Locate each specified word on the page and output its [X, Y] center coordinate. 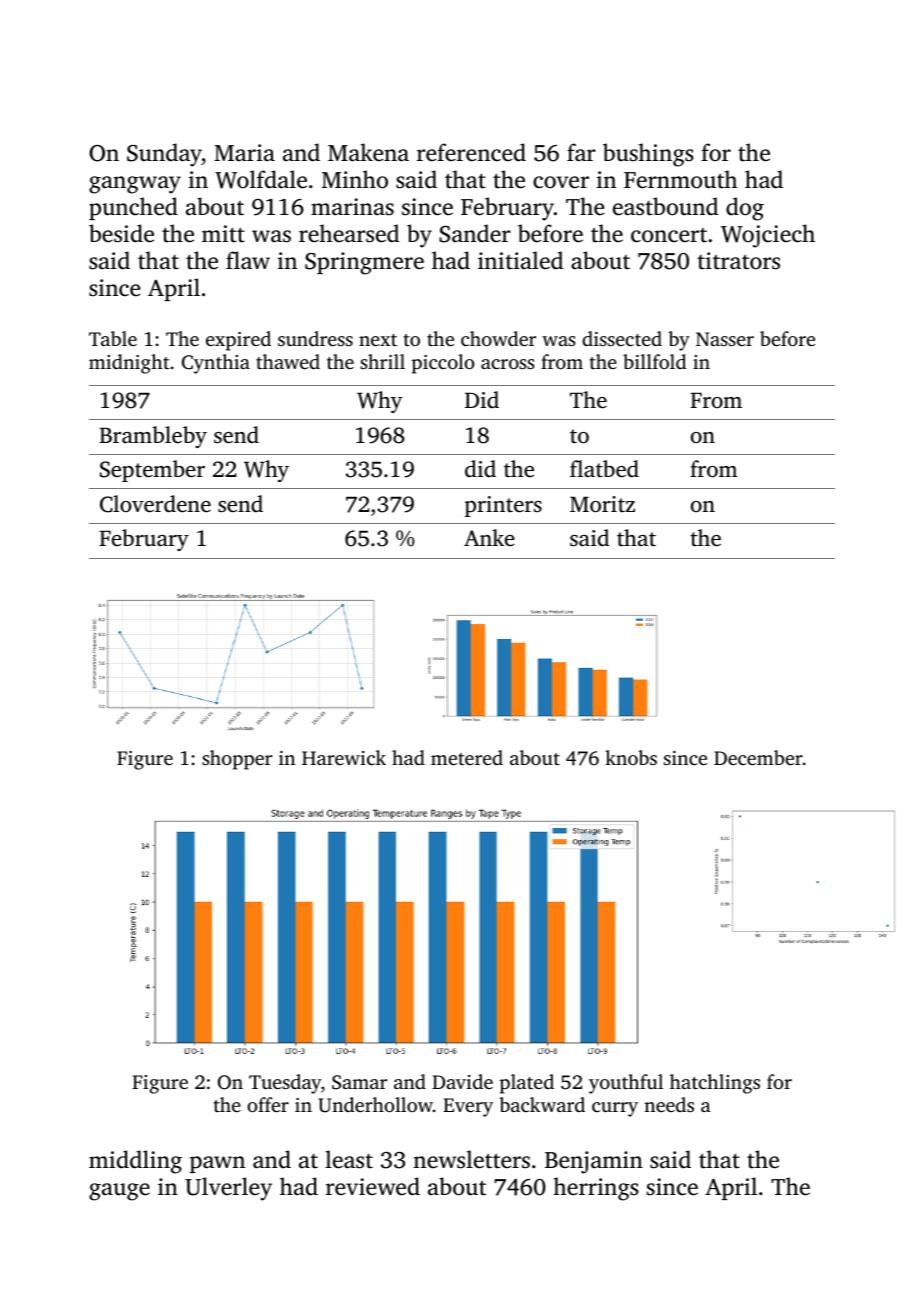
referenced [471, 152]
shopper [237, 760]
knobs [631, 757]
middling [135, 1162]
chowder [498, 338]
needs [669, 1104]
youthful [626, 1084]
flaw [248, 260]
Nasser [725, 339]
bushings [648, 155]
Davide [462, 1081]
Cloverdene [155, 504]
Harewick [344, 757]
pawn [217, 1164]
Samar [359, 1082]
